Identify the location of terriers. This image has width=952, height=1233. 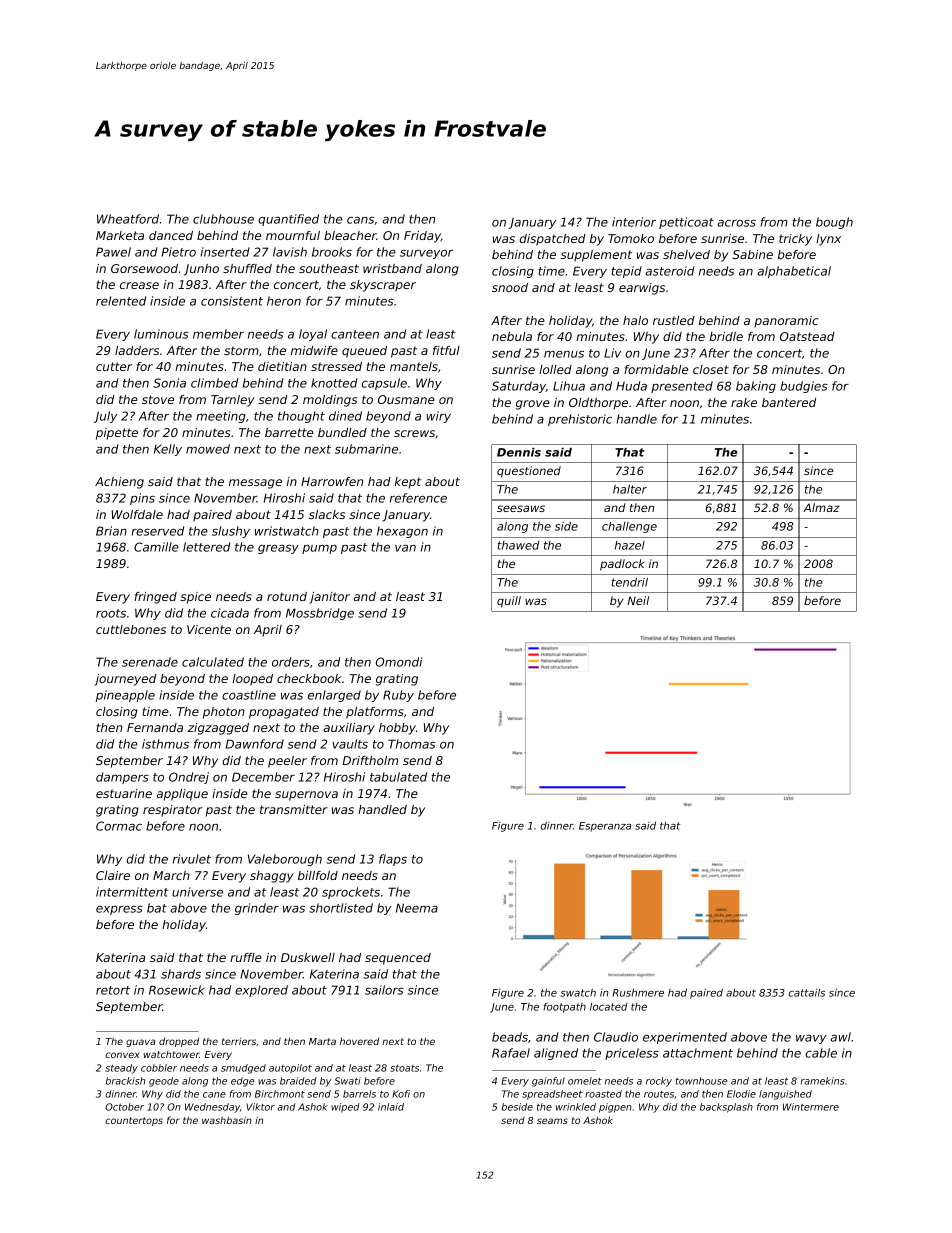
(239, 1041).
